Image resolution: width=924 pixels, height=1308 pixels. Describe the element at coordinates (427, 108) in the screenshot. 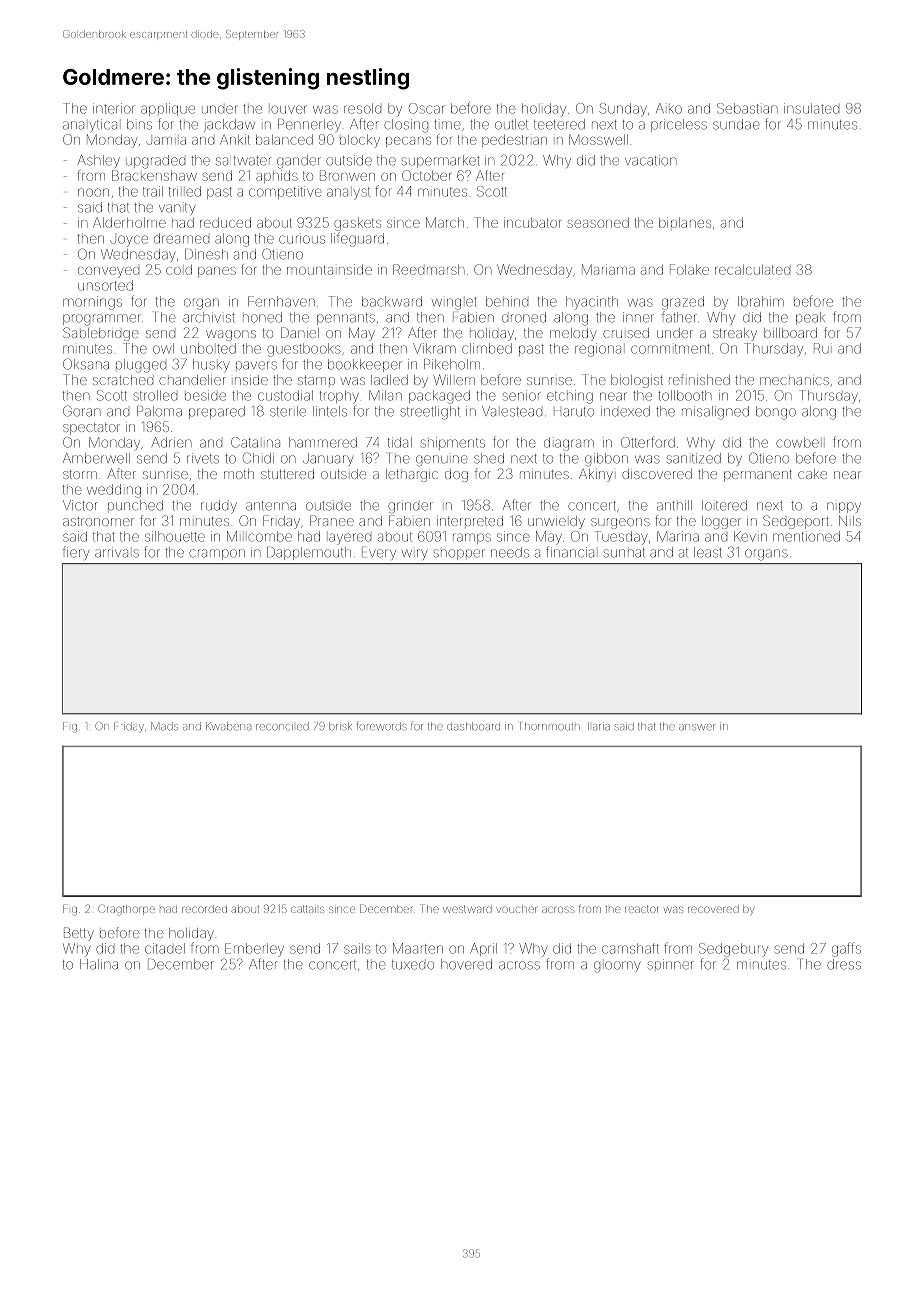

I see `Oscar` at that location.
